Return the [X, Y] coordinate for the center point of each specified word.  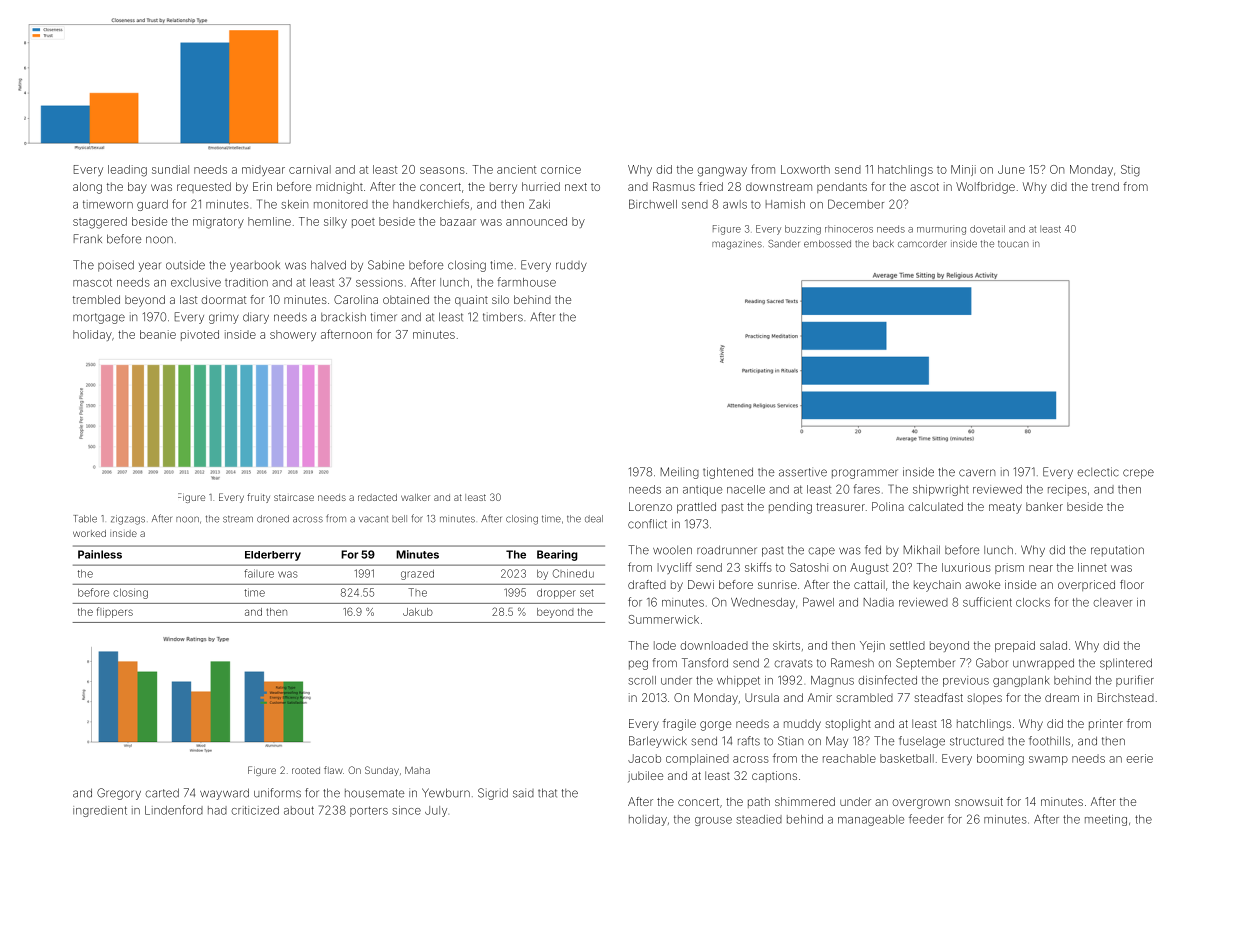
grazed [417, 575]
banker [1044, 506]
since [406, 810]
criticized [255, 810]
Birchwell [653, 204]
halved [328, 265]
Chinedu [573, 573]
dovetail [987, 229]
